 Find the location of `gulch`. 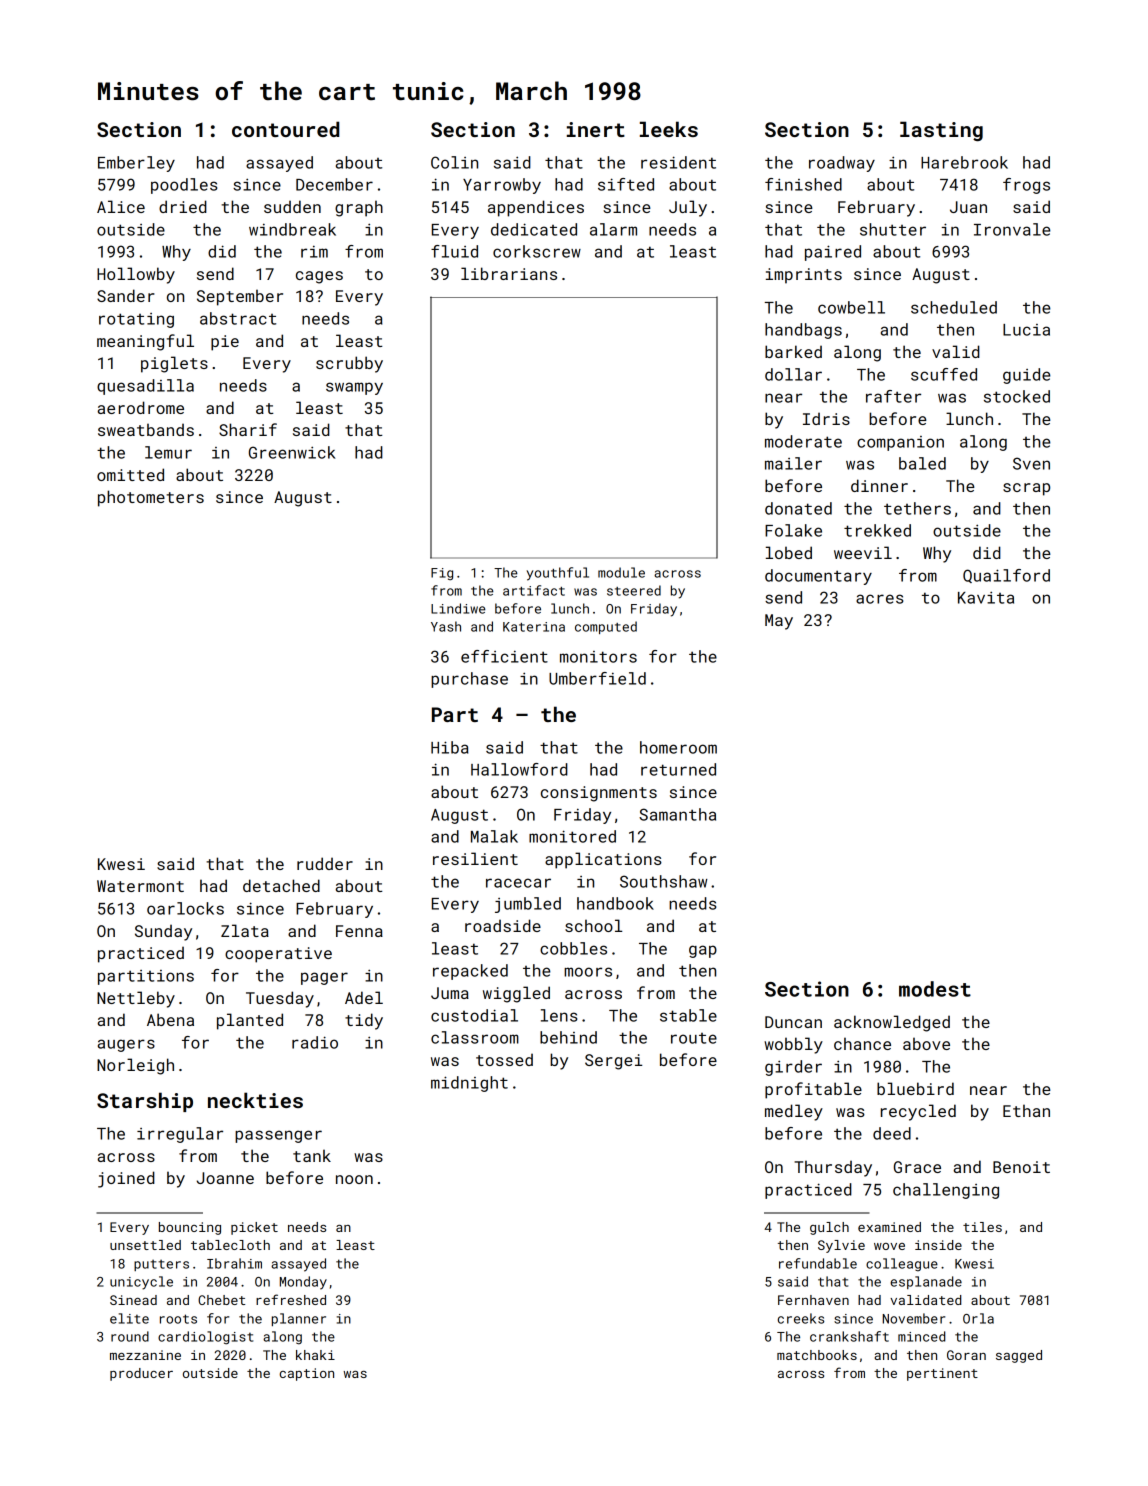

gulch is located at coordinates (829, 1228).
